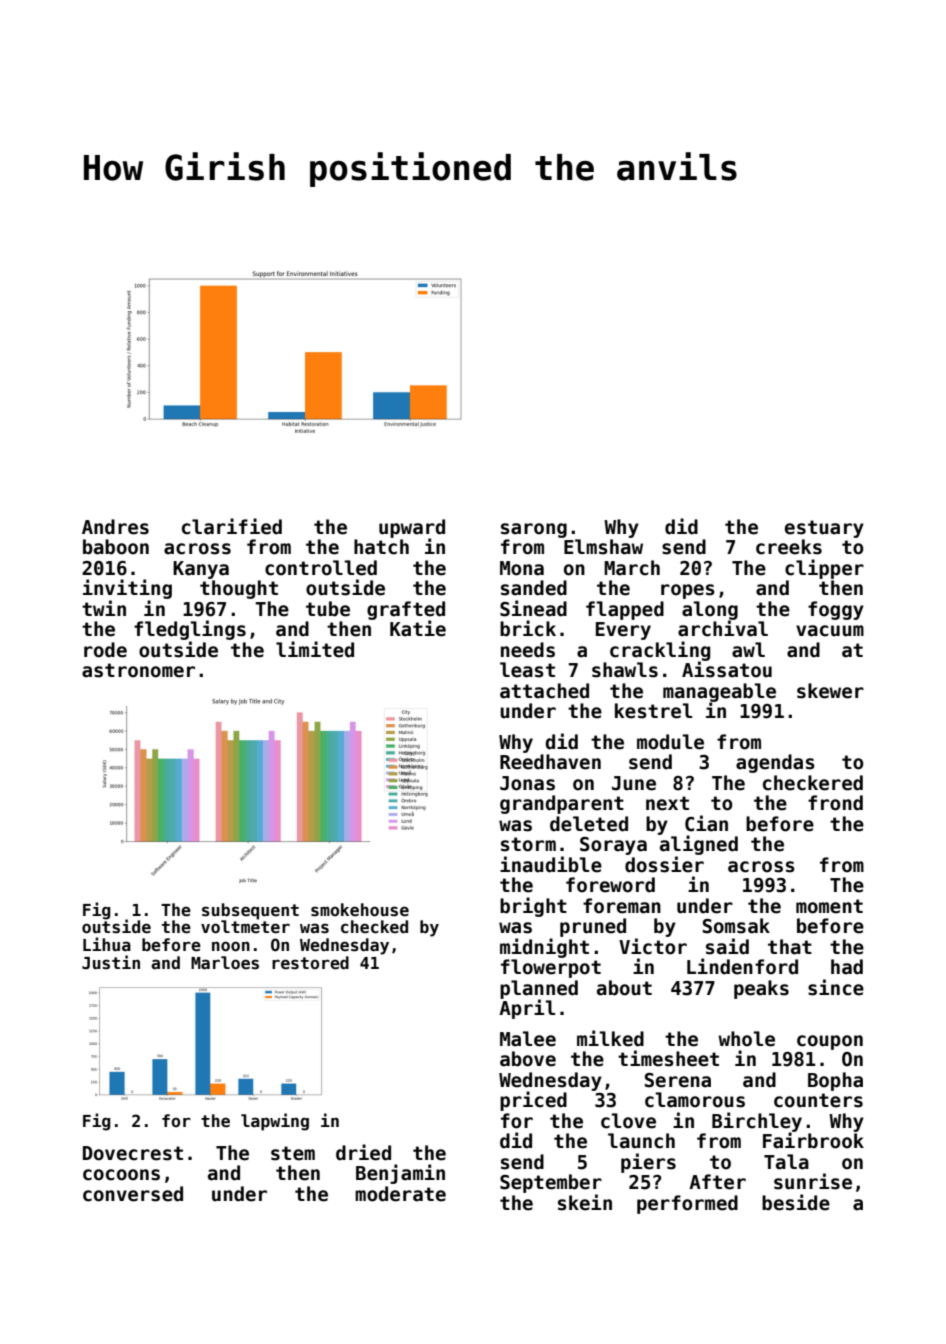 The height and width of the screenshot is (1344, 946). I want to click on sarong, so click(534, 530).
